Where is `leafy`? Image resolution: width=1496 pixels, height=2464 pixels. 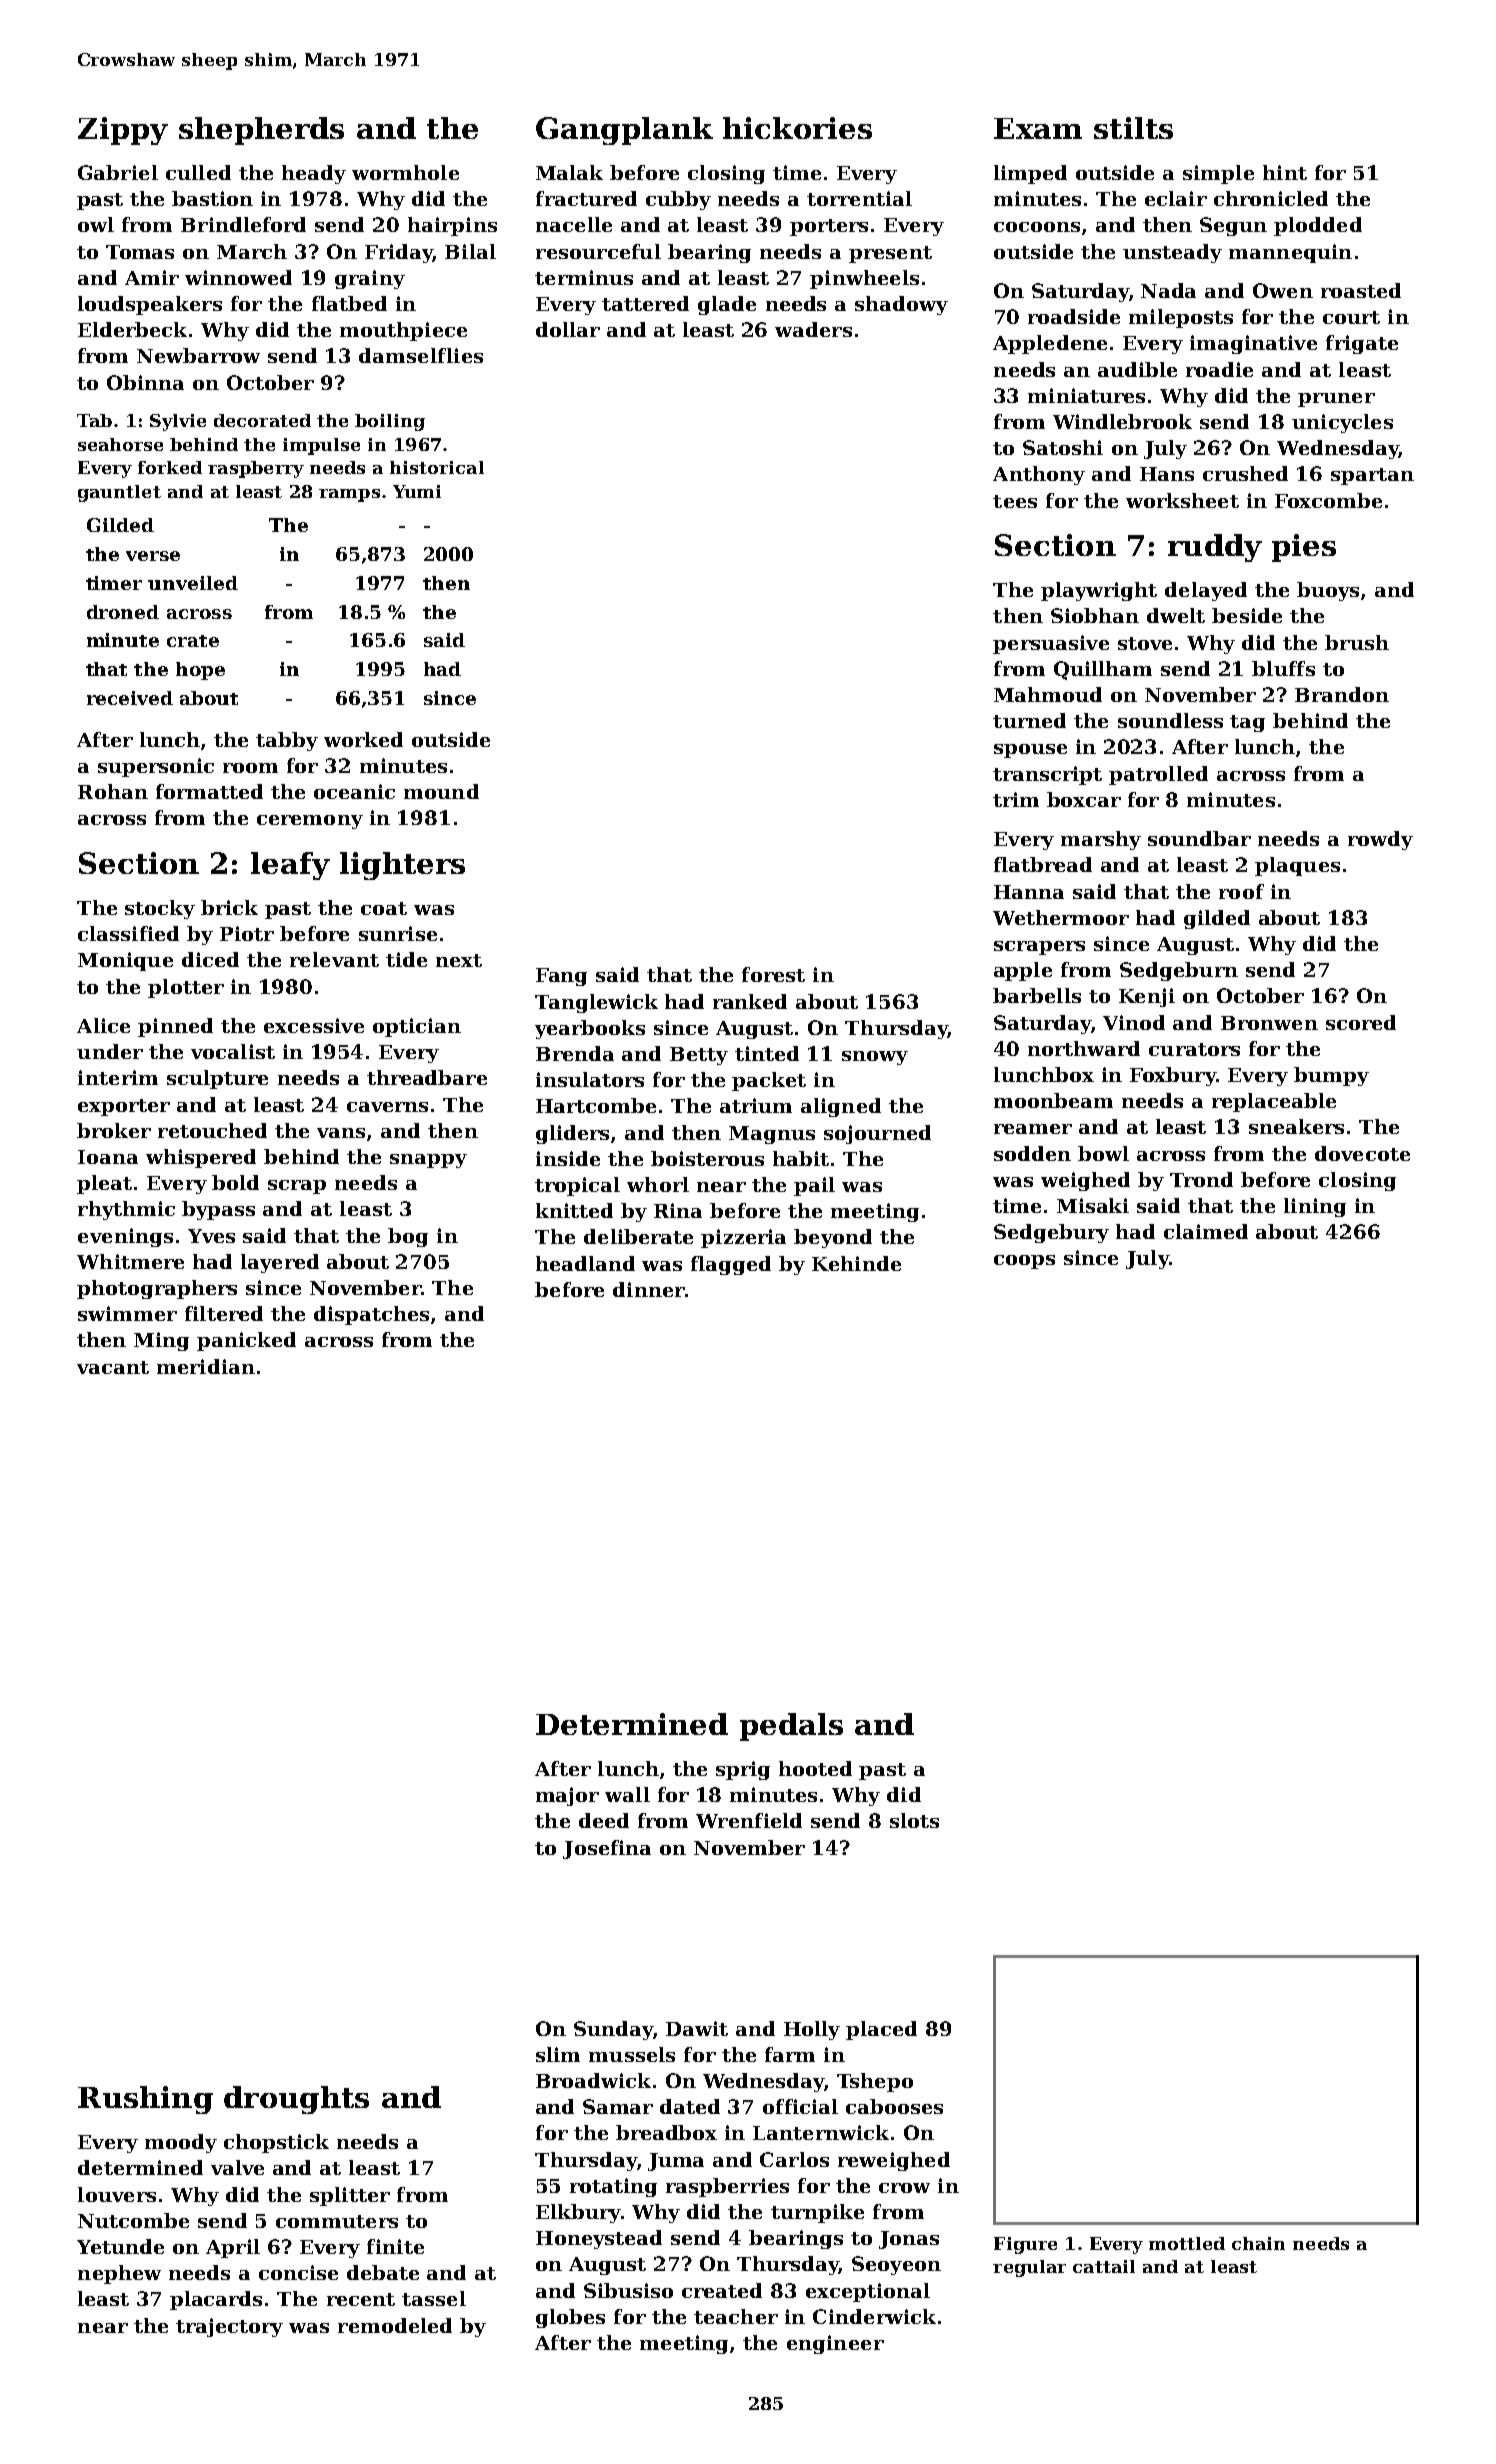
leafy is located at coordinates (290, 866).
